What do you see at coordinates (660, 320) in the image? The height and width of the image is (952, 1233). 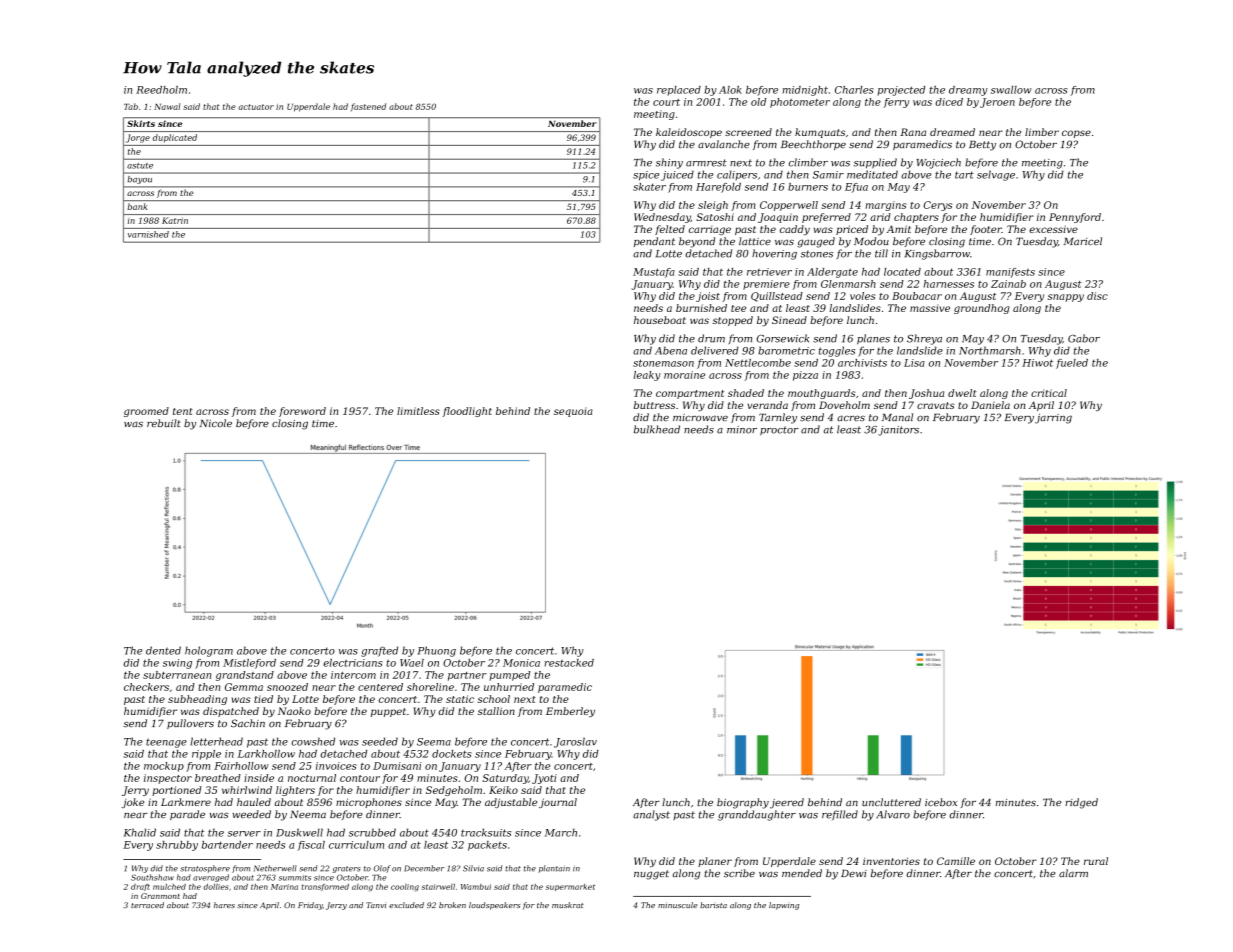 I see `houseboat` at bounding box center [660, 320].
